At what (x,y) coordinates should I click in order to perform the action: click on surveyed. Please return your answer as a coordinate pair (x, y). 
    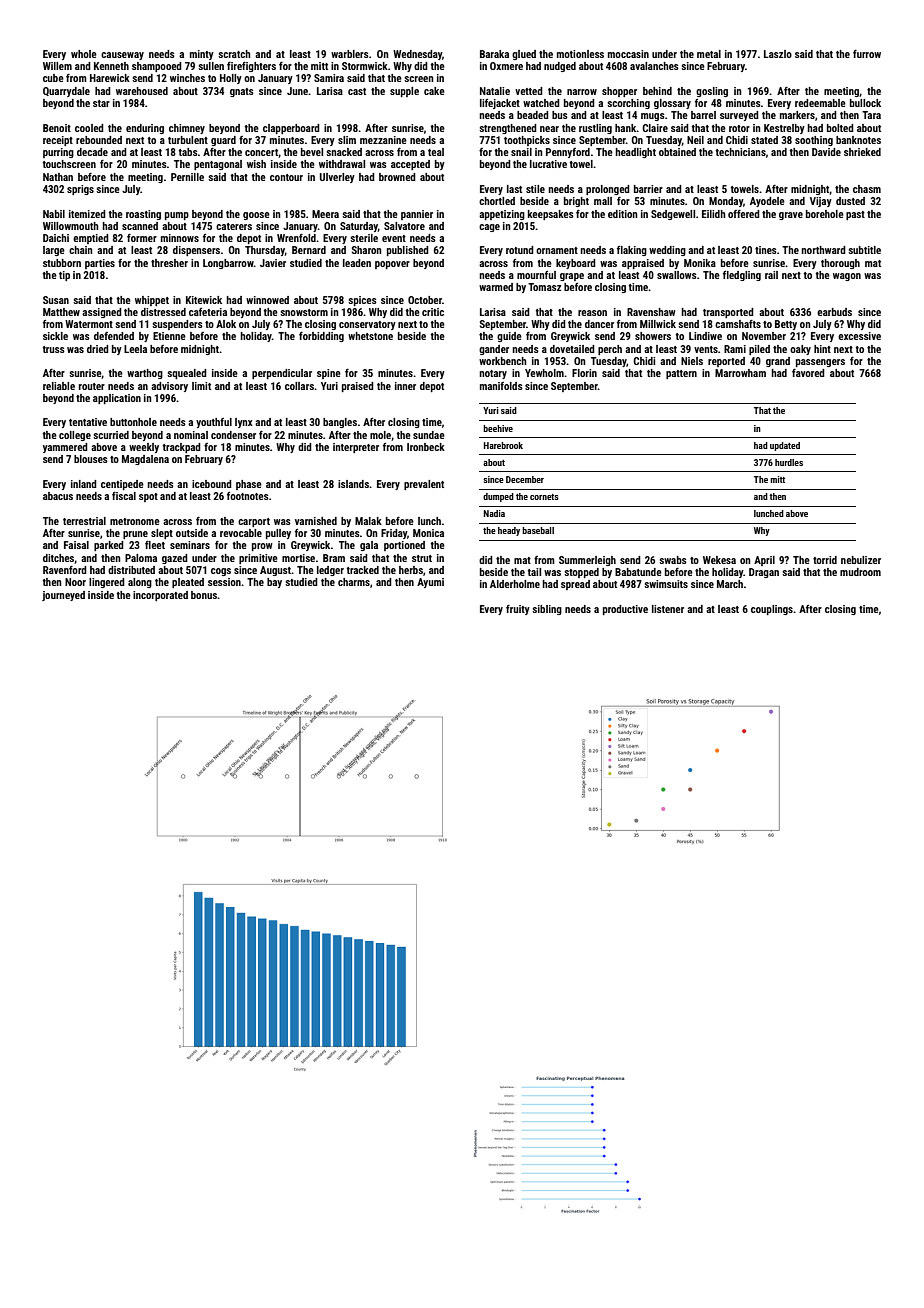
    Looking at the image, I should click on (739, 116).
